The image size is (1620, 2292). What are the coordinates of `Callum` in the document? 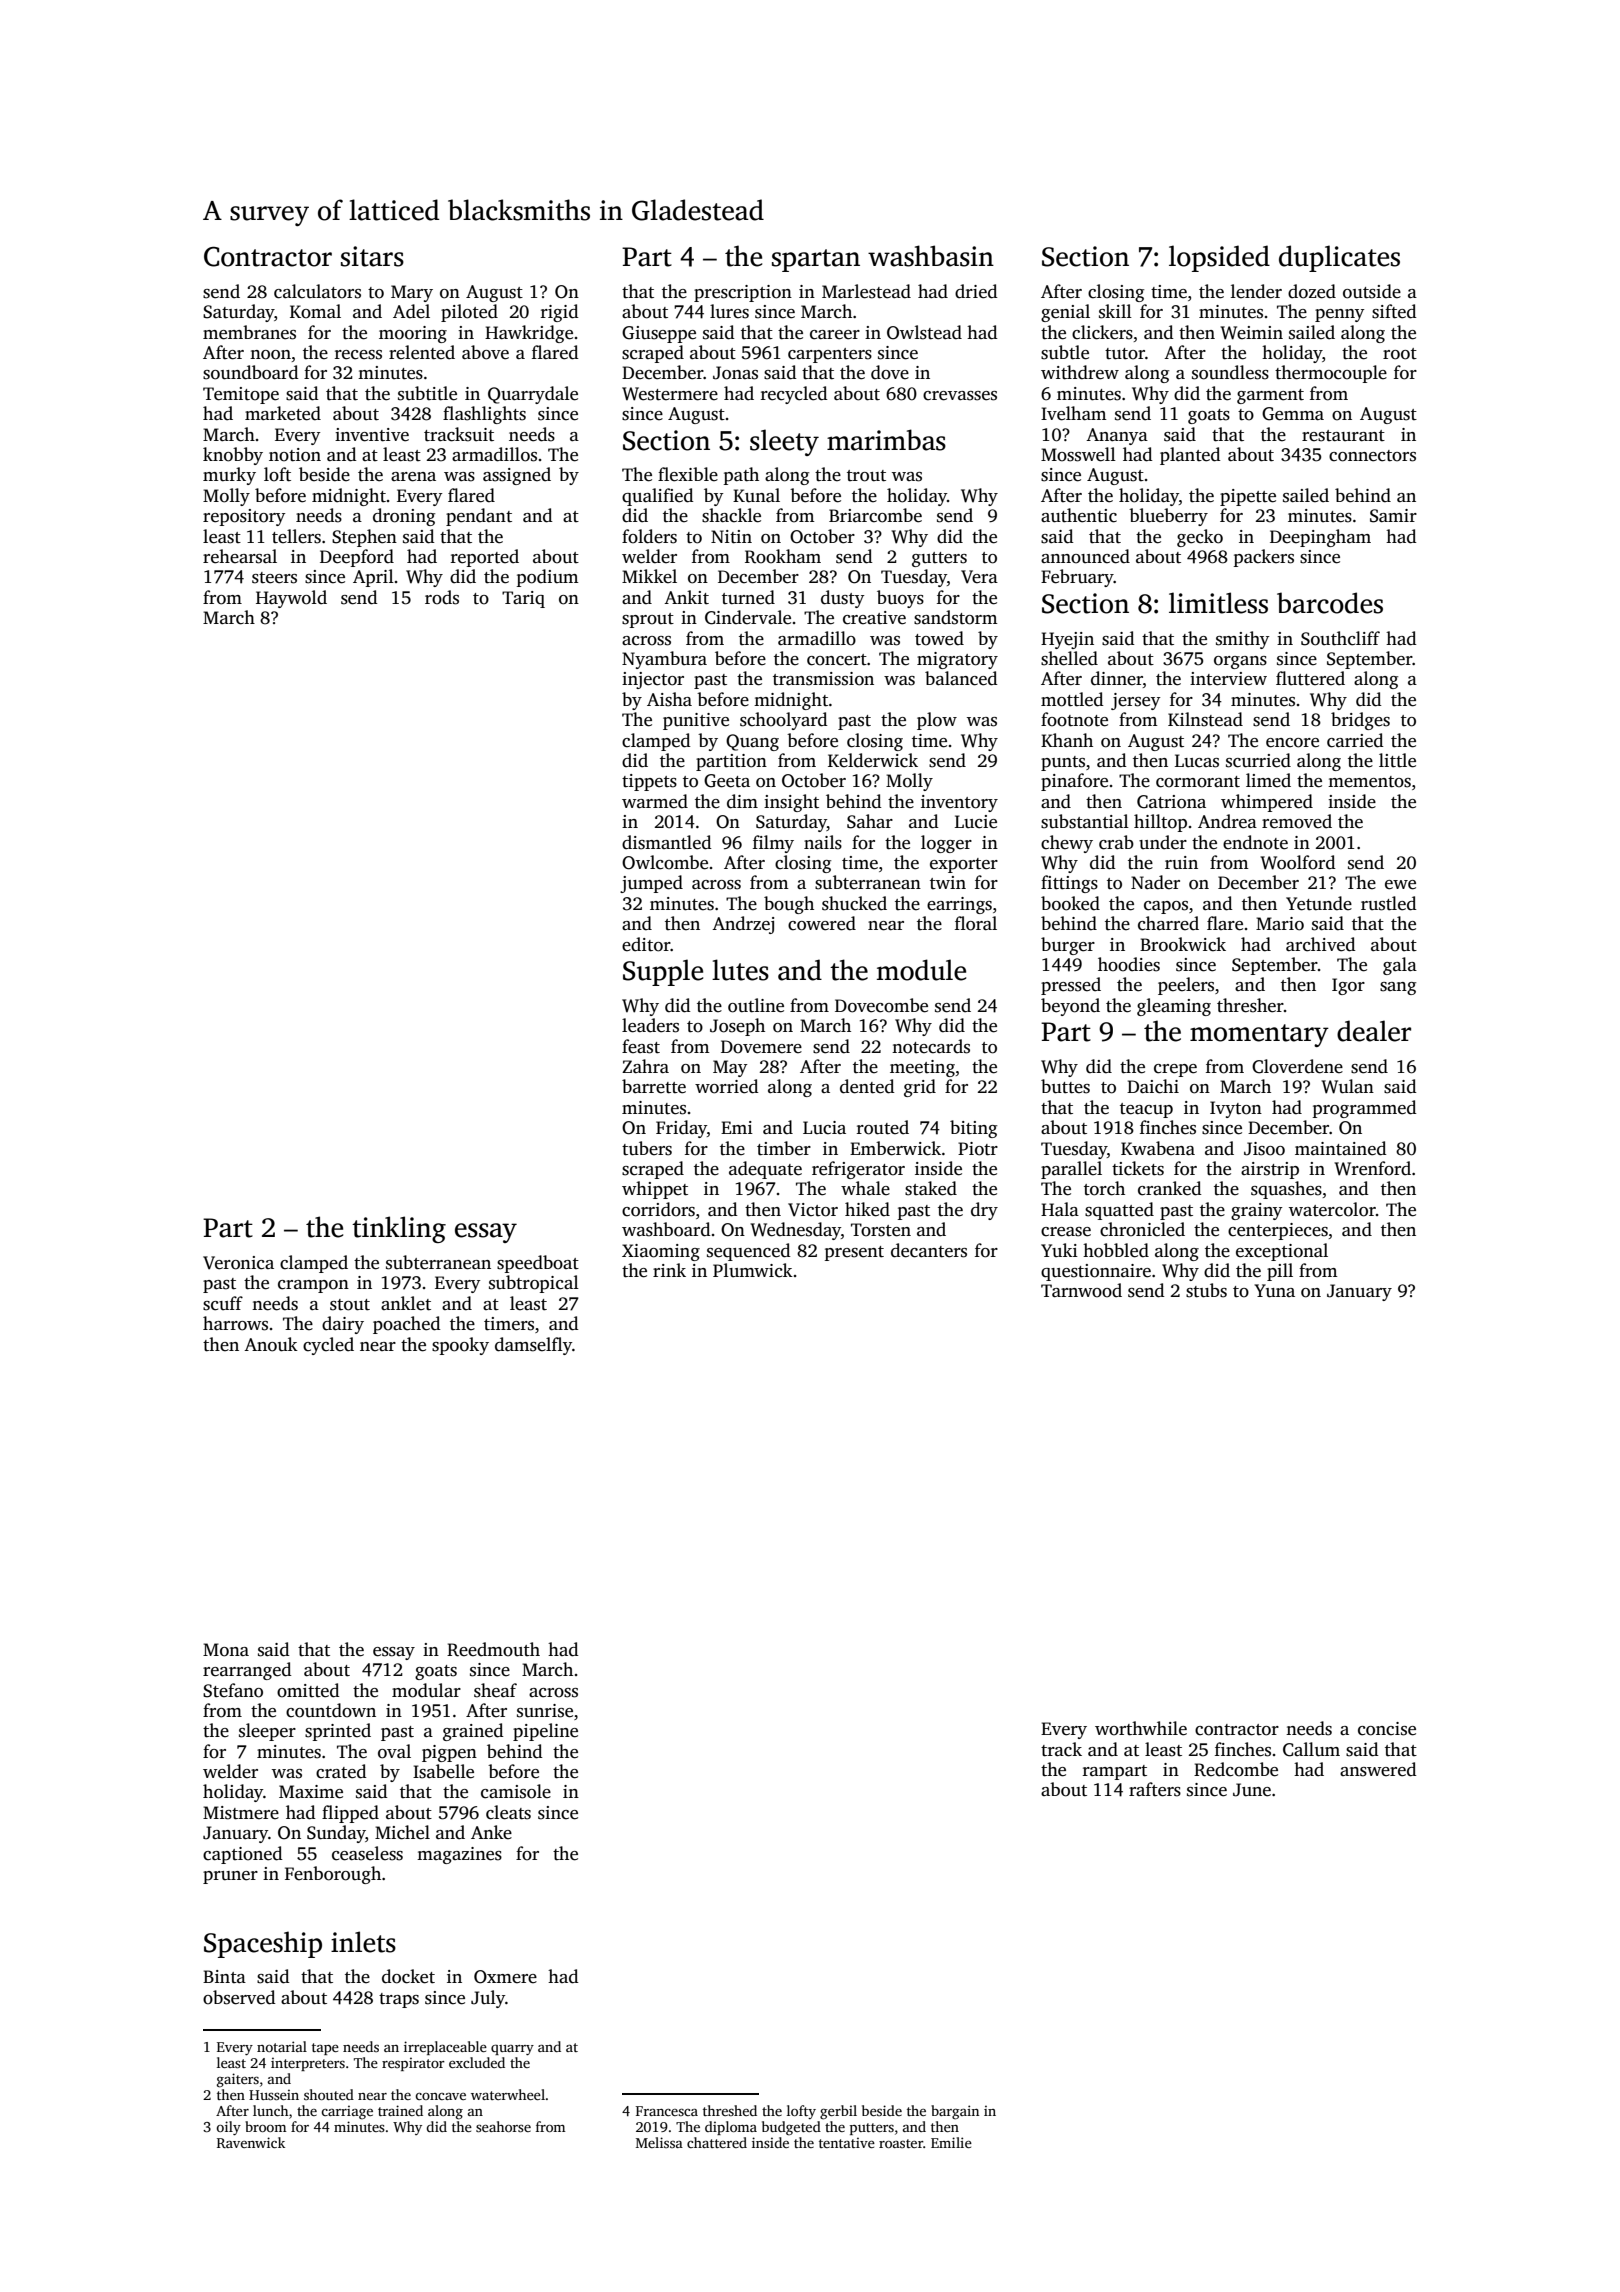 It's located at (1311, 1749).
